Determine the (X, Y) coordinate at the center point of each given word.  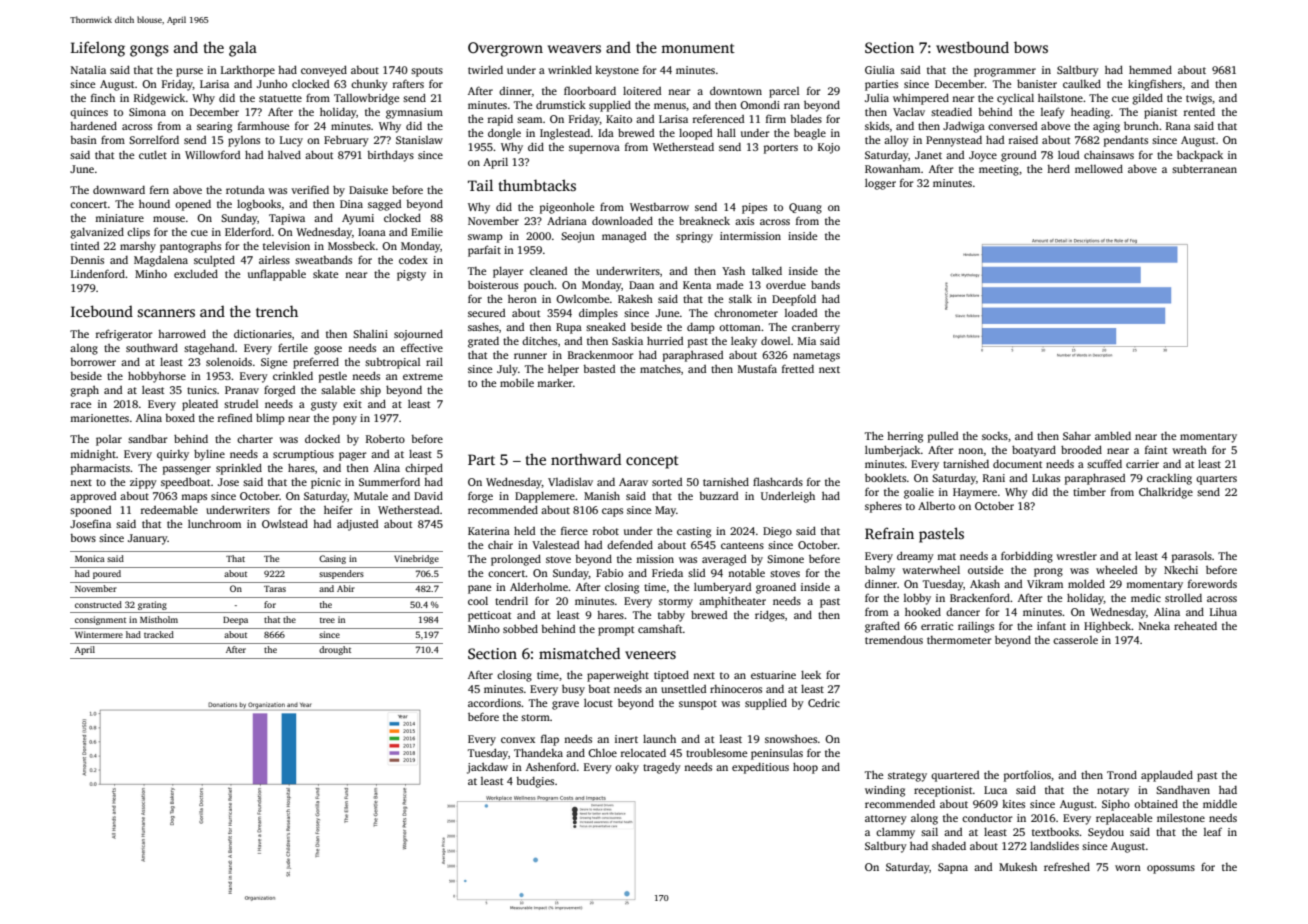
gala (243, 49)
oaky (627, 768)
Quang (805, 208)
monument (698, 48)
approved (93, 497)
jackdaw (487, 768)
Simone (785, 559)
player (508, 272)
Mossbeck (352, 246)
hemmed (1150, 69)
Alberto (936, 505)
